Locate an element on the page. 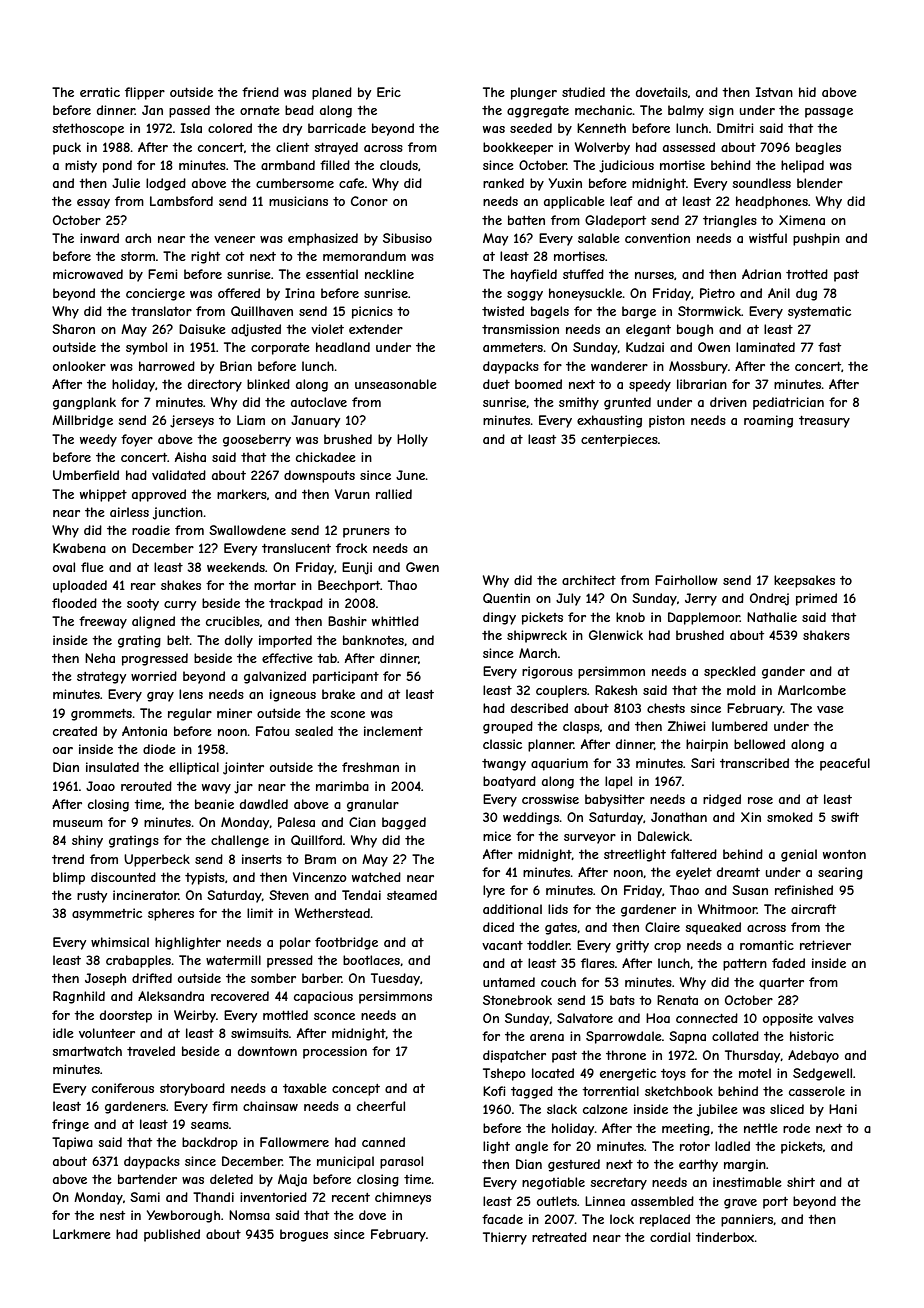 The height and width of the image is (1308, 924). assessed is located at coordinates (689, 147).
